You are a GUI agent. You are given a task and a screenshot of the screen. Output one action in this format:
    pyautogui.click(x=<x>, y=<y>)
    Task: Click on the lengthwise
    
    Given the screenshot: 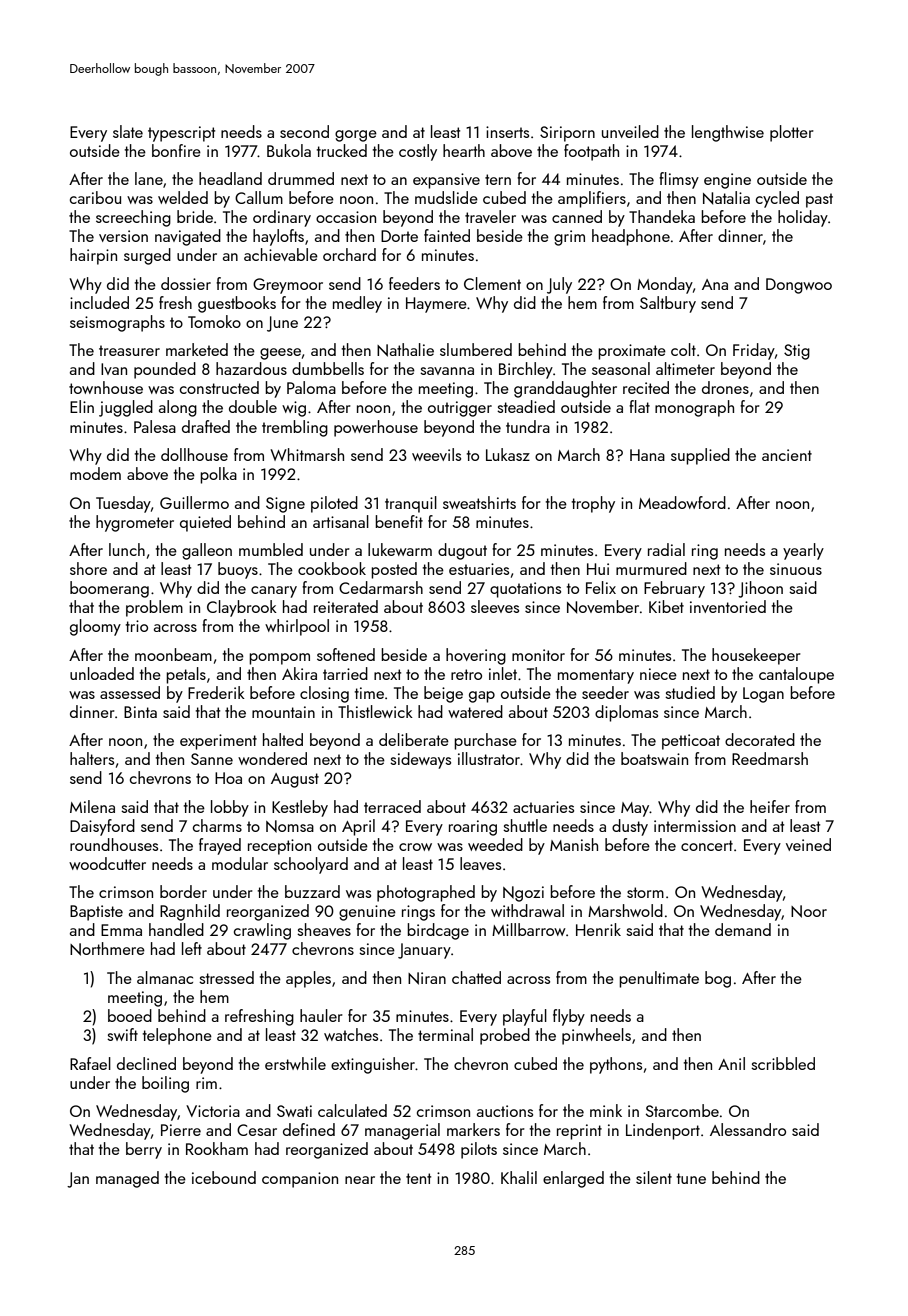 What is the action you would take?
    pyautogui.click(x=728, y=133)
